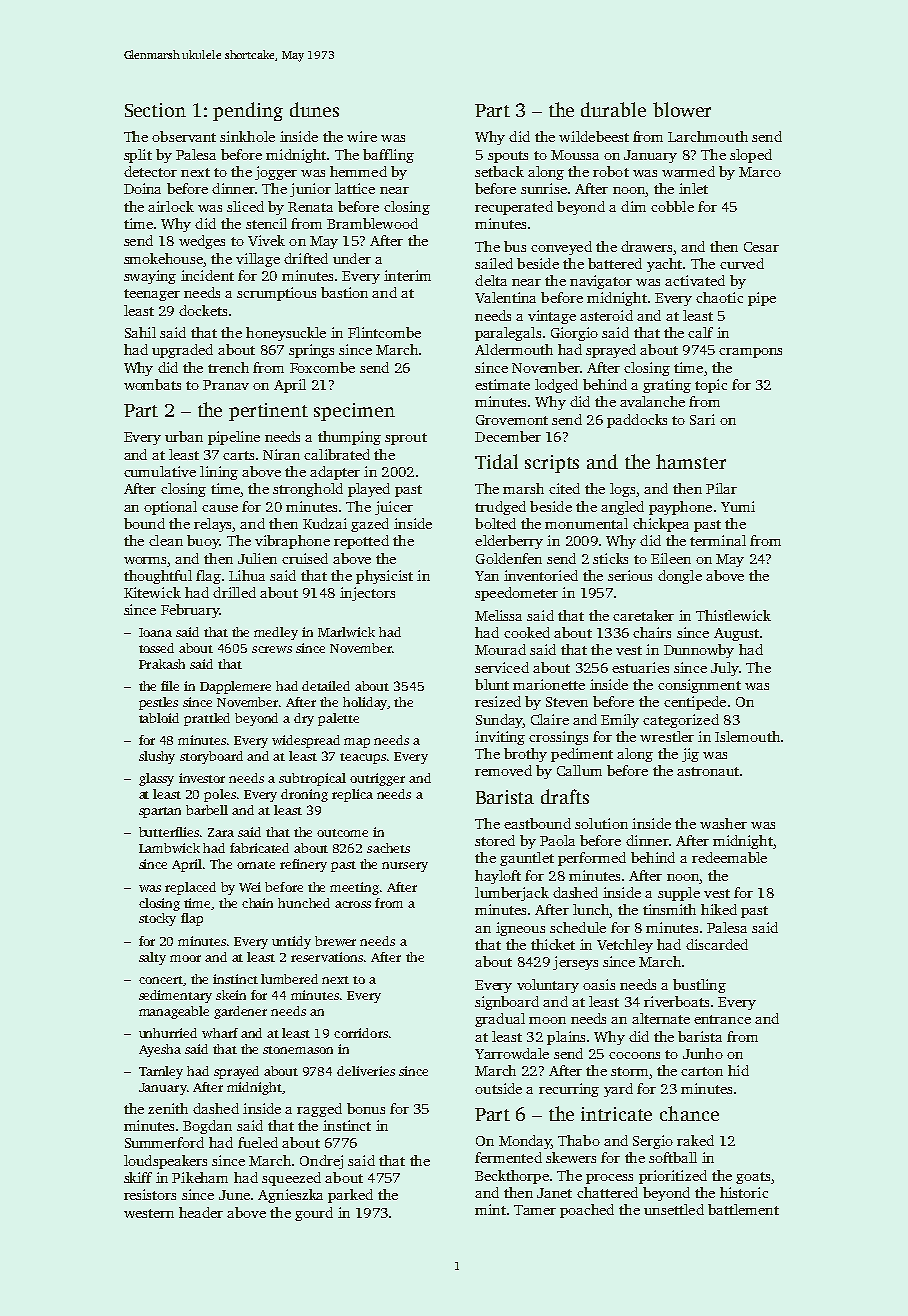  What do you see at coordinates (182, 351) in the screenshot?
I see `upgraded` at bounding box center [182, 351].
